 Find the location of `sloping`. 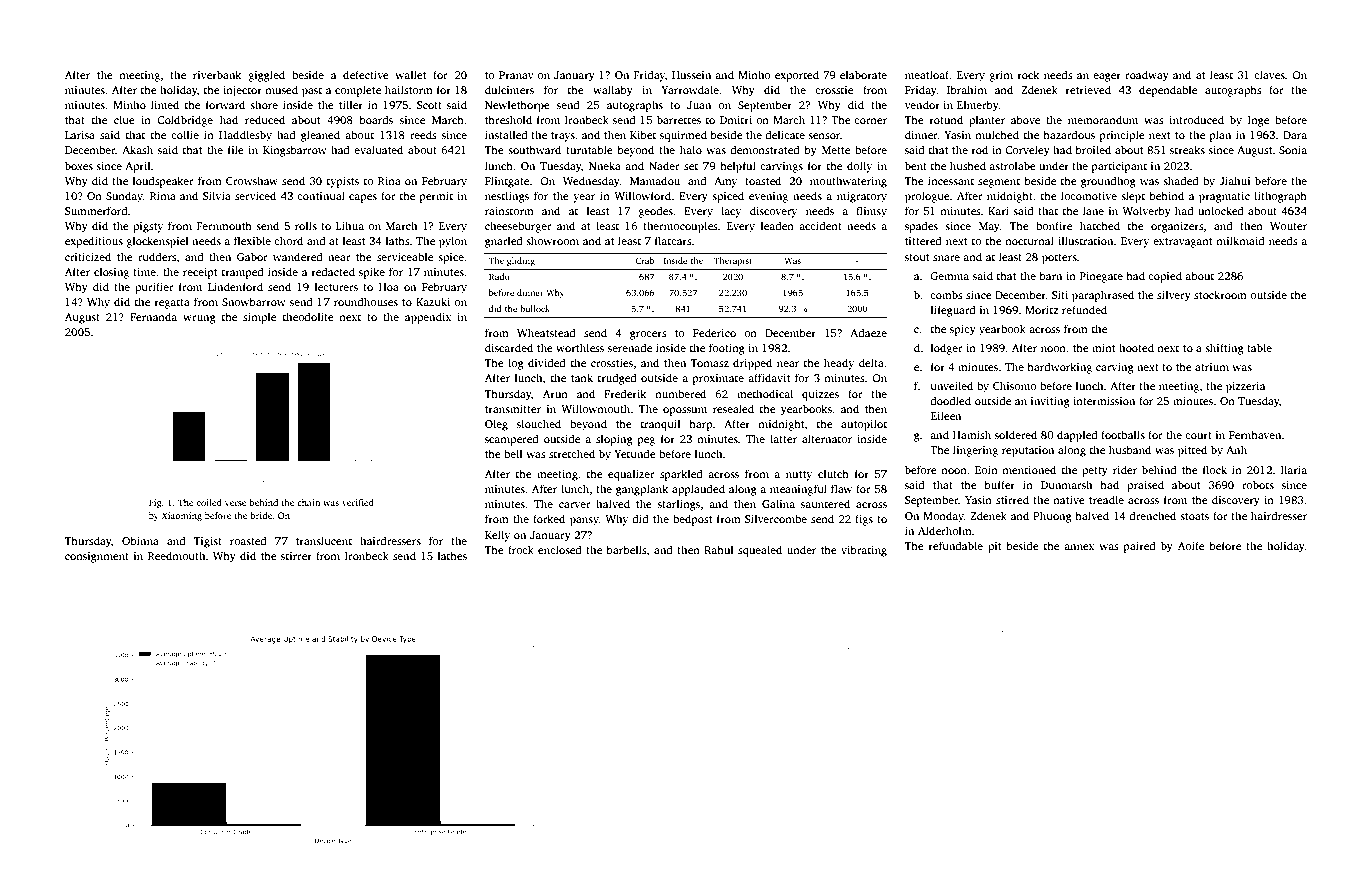

sloping is located at coordinates (614, 440).
